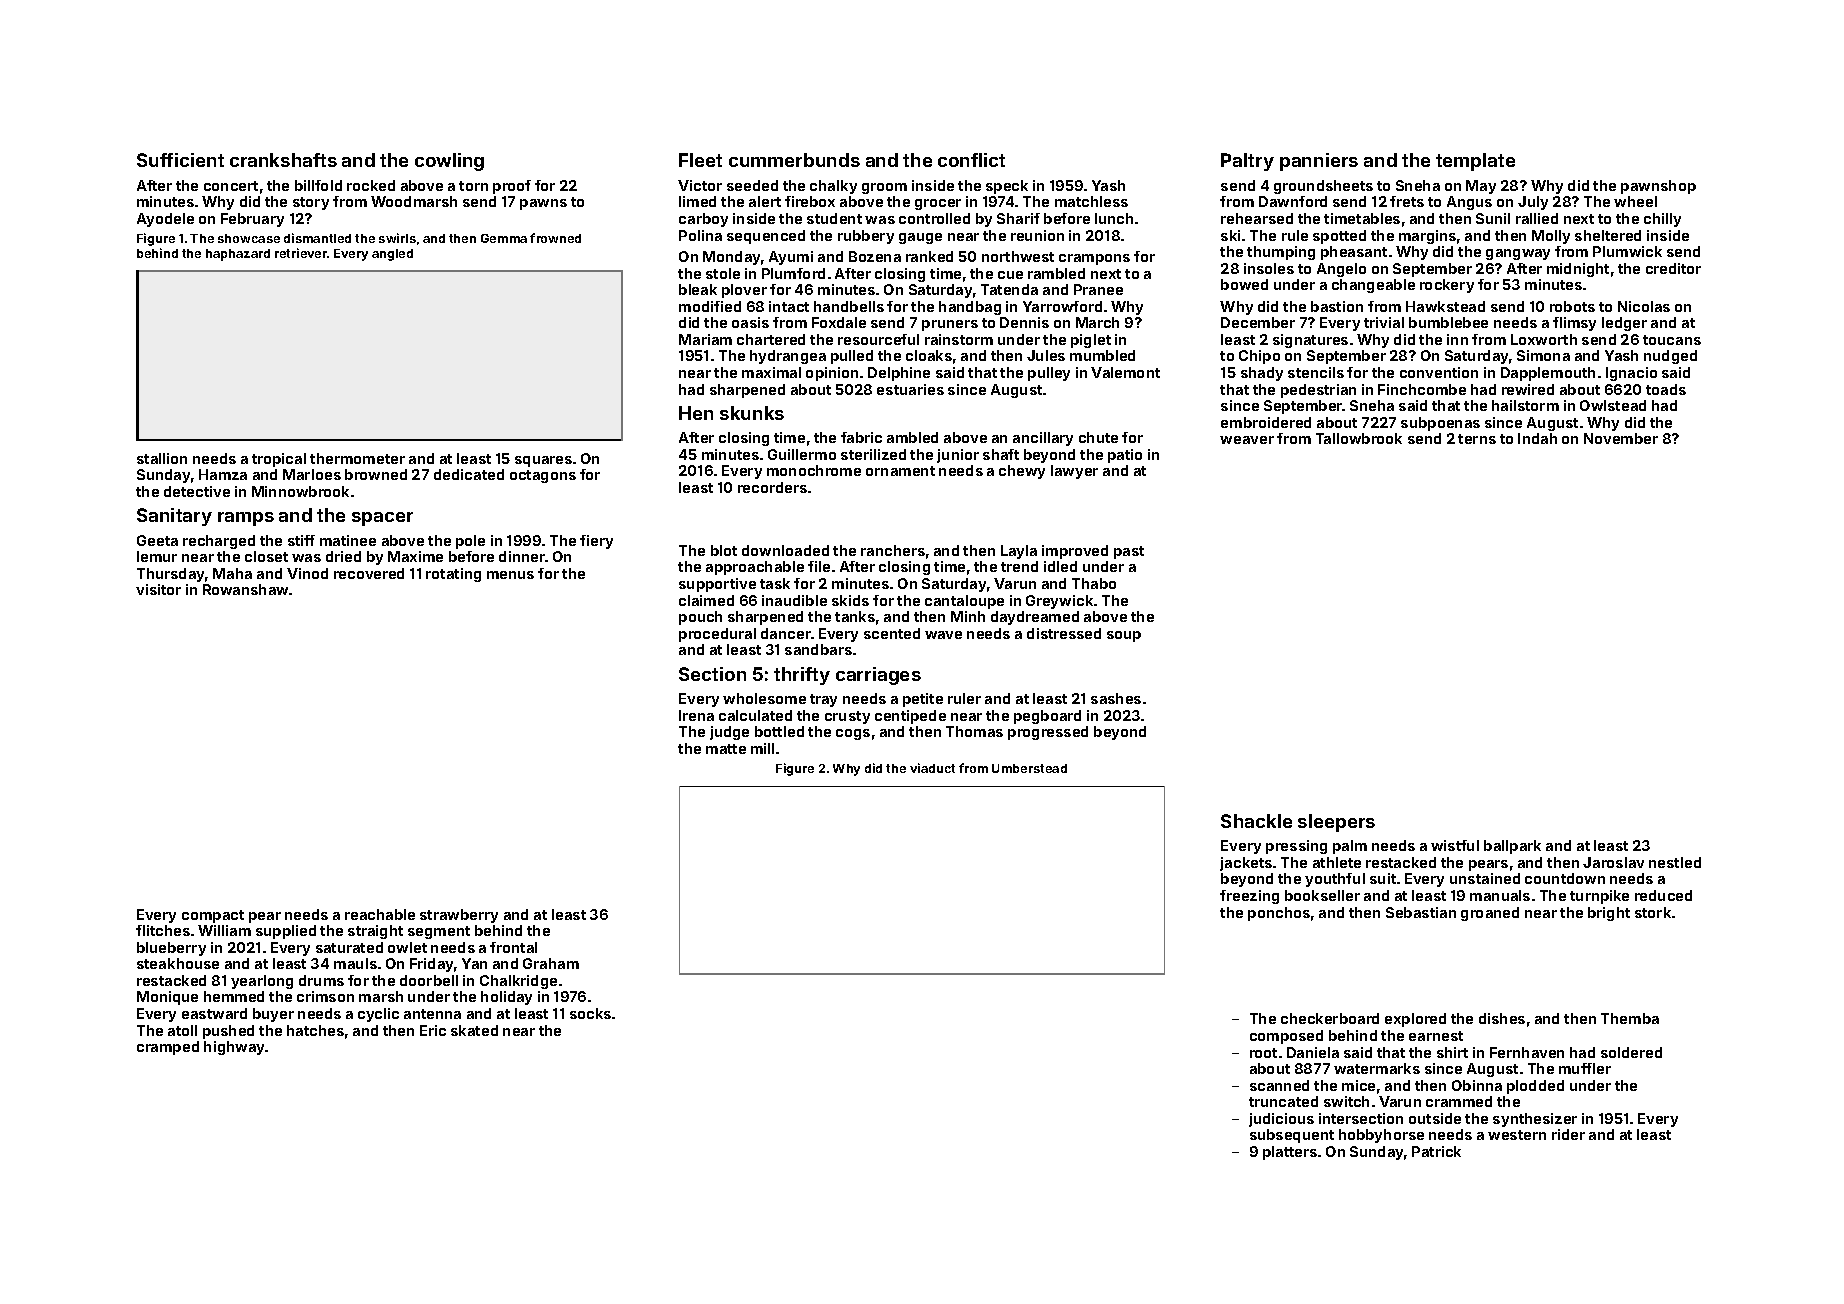 This page has height=1304, width=1844. Describe the element at coordinates (1247, 440) in the page. I see `weaver` at that location.
